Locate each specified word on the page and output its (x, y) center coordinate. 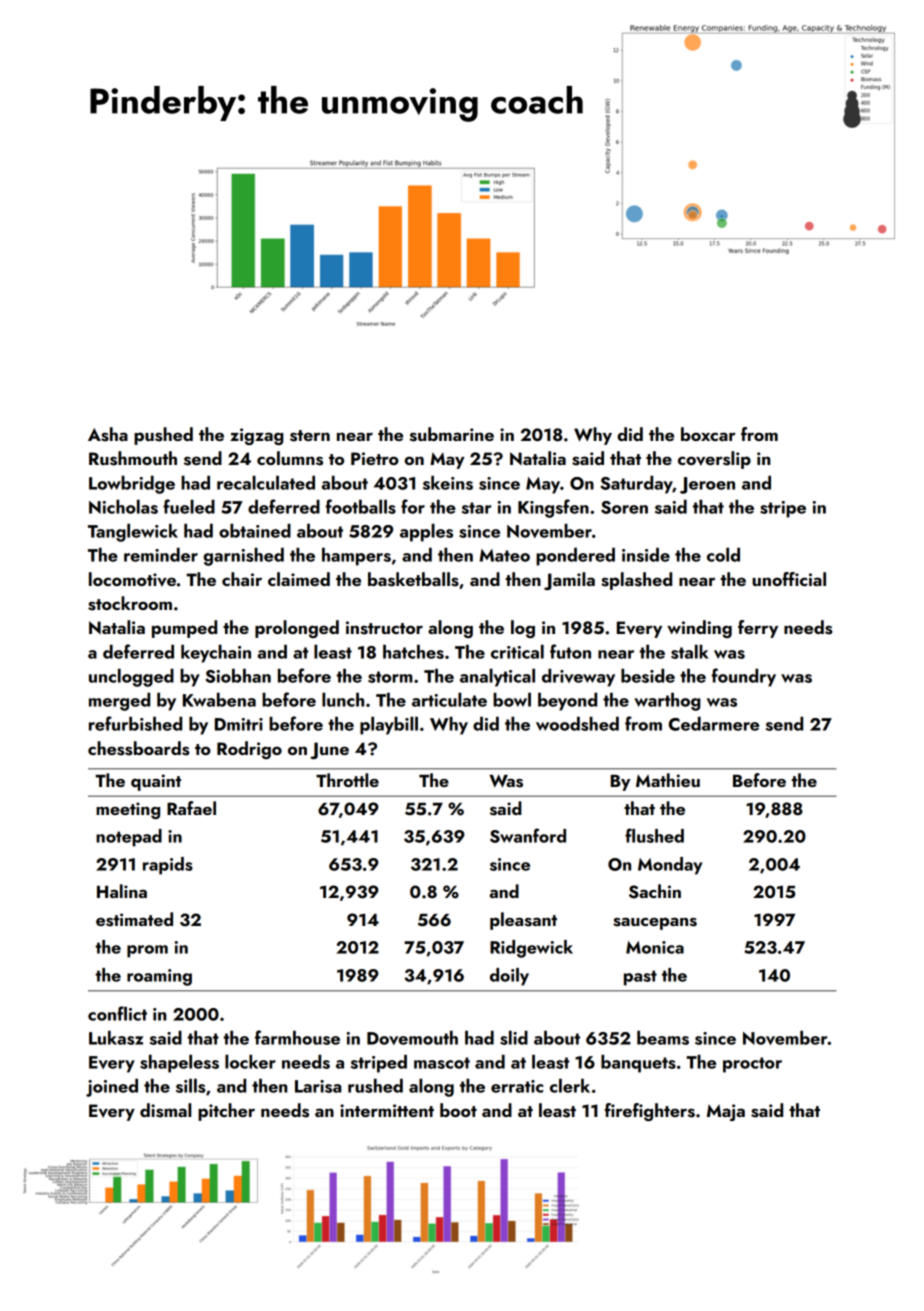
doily (509, 977)
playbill (389, 725)
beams (663, 1037)
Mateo (504, 555)
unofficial (789, 579)
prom (147, 951)
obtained (255, 530)
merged (119, 701)
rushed (375, 1085)
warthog (667, 701)
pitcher (226, 1112)
